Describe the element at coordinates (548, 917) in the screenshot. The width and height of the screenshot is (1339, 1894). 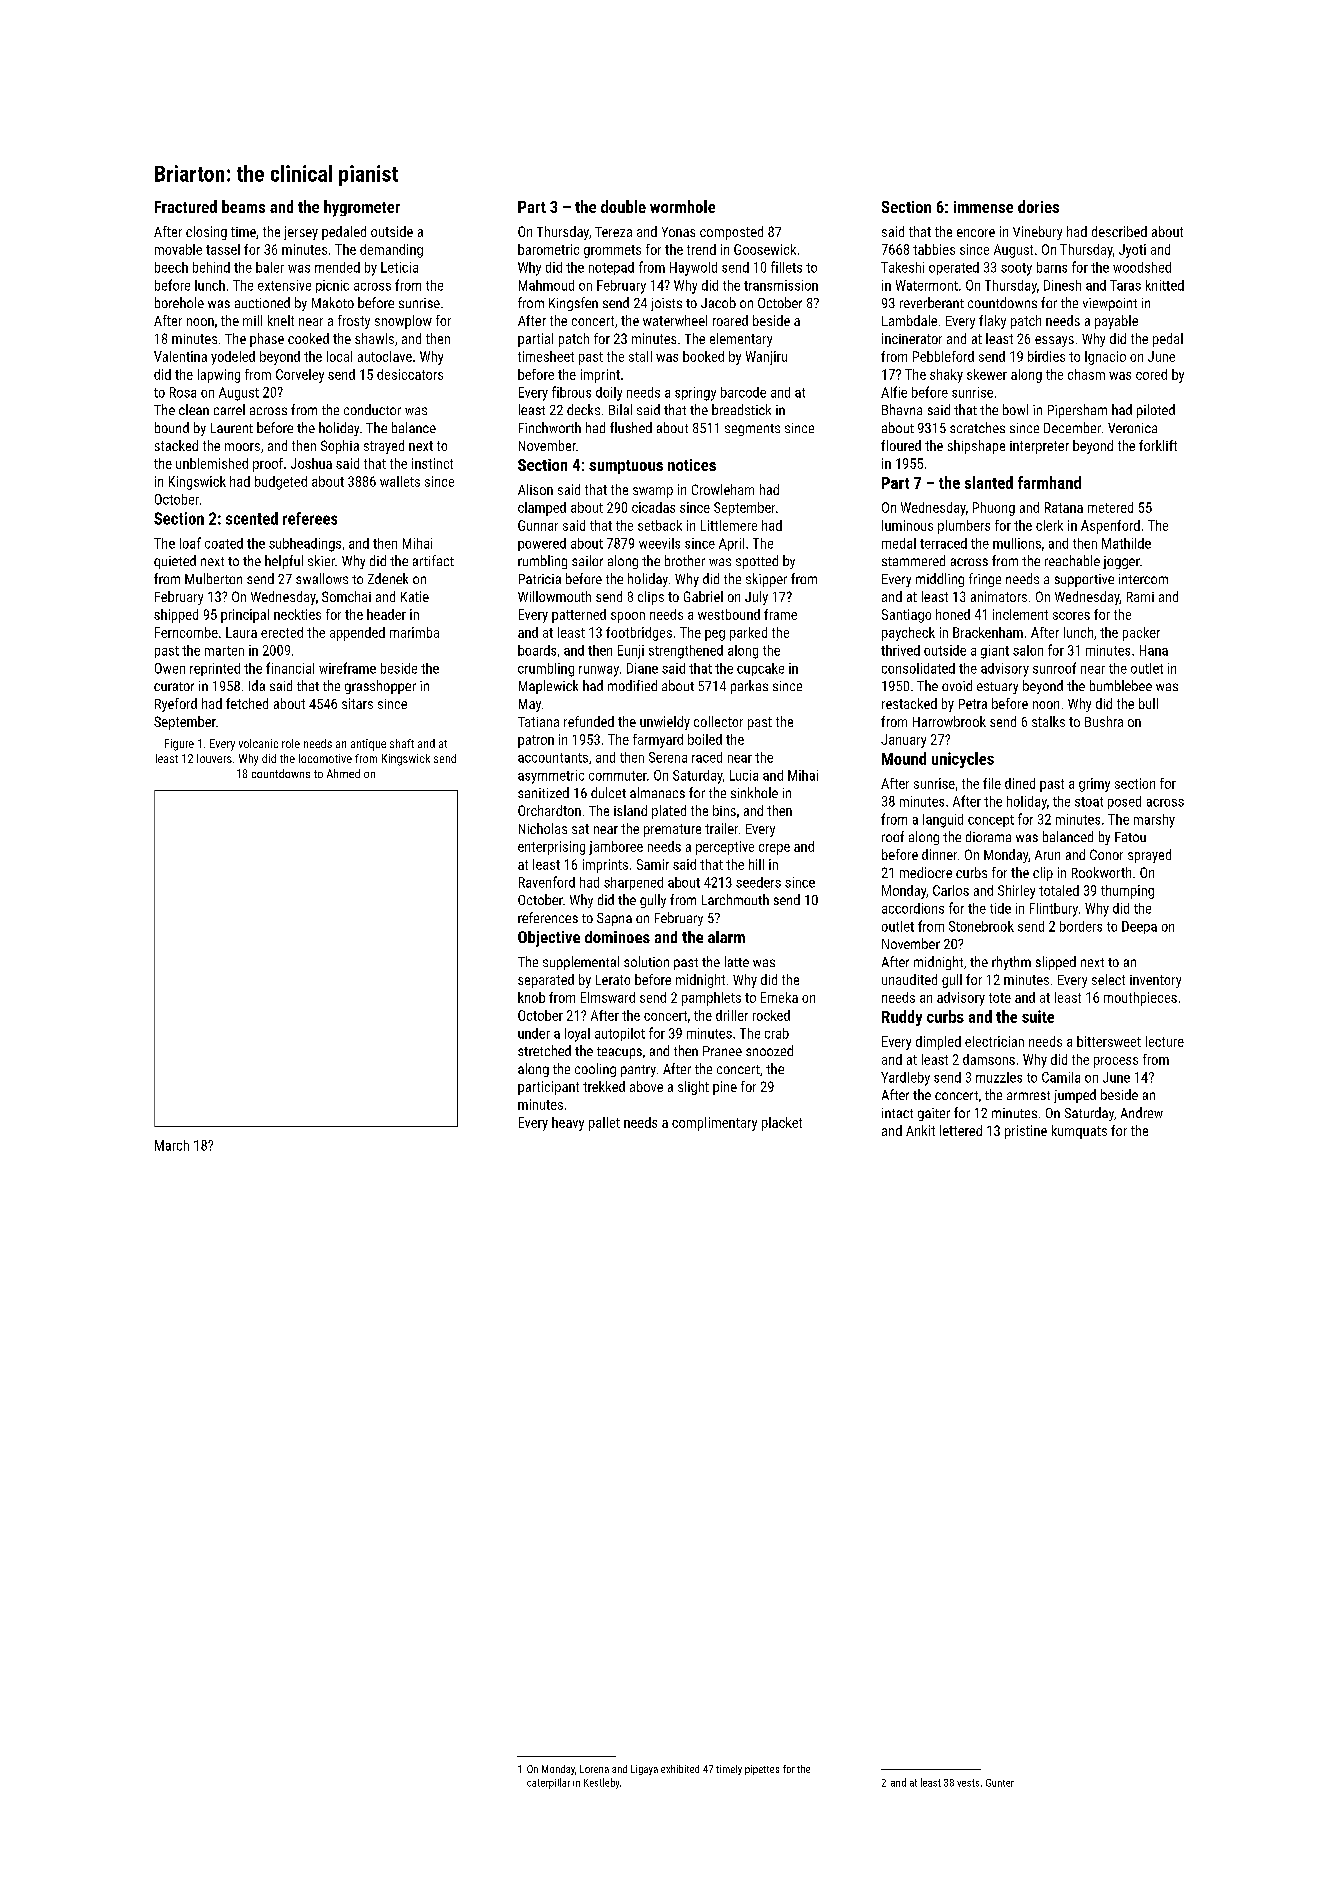
I see `references` at that location.
